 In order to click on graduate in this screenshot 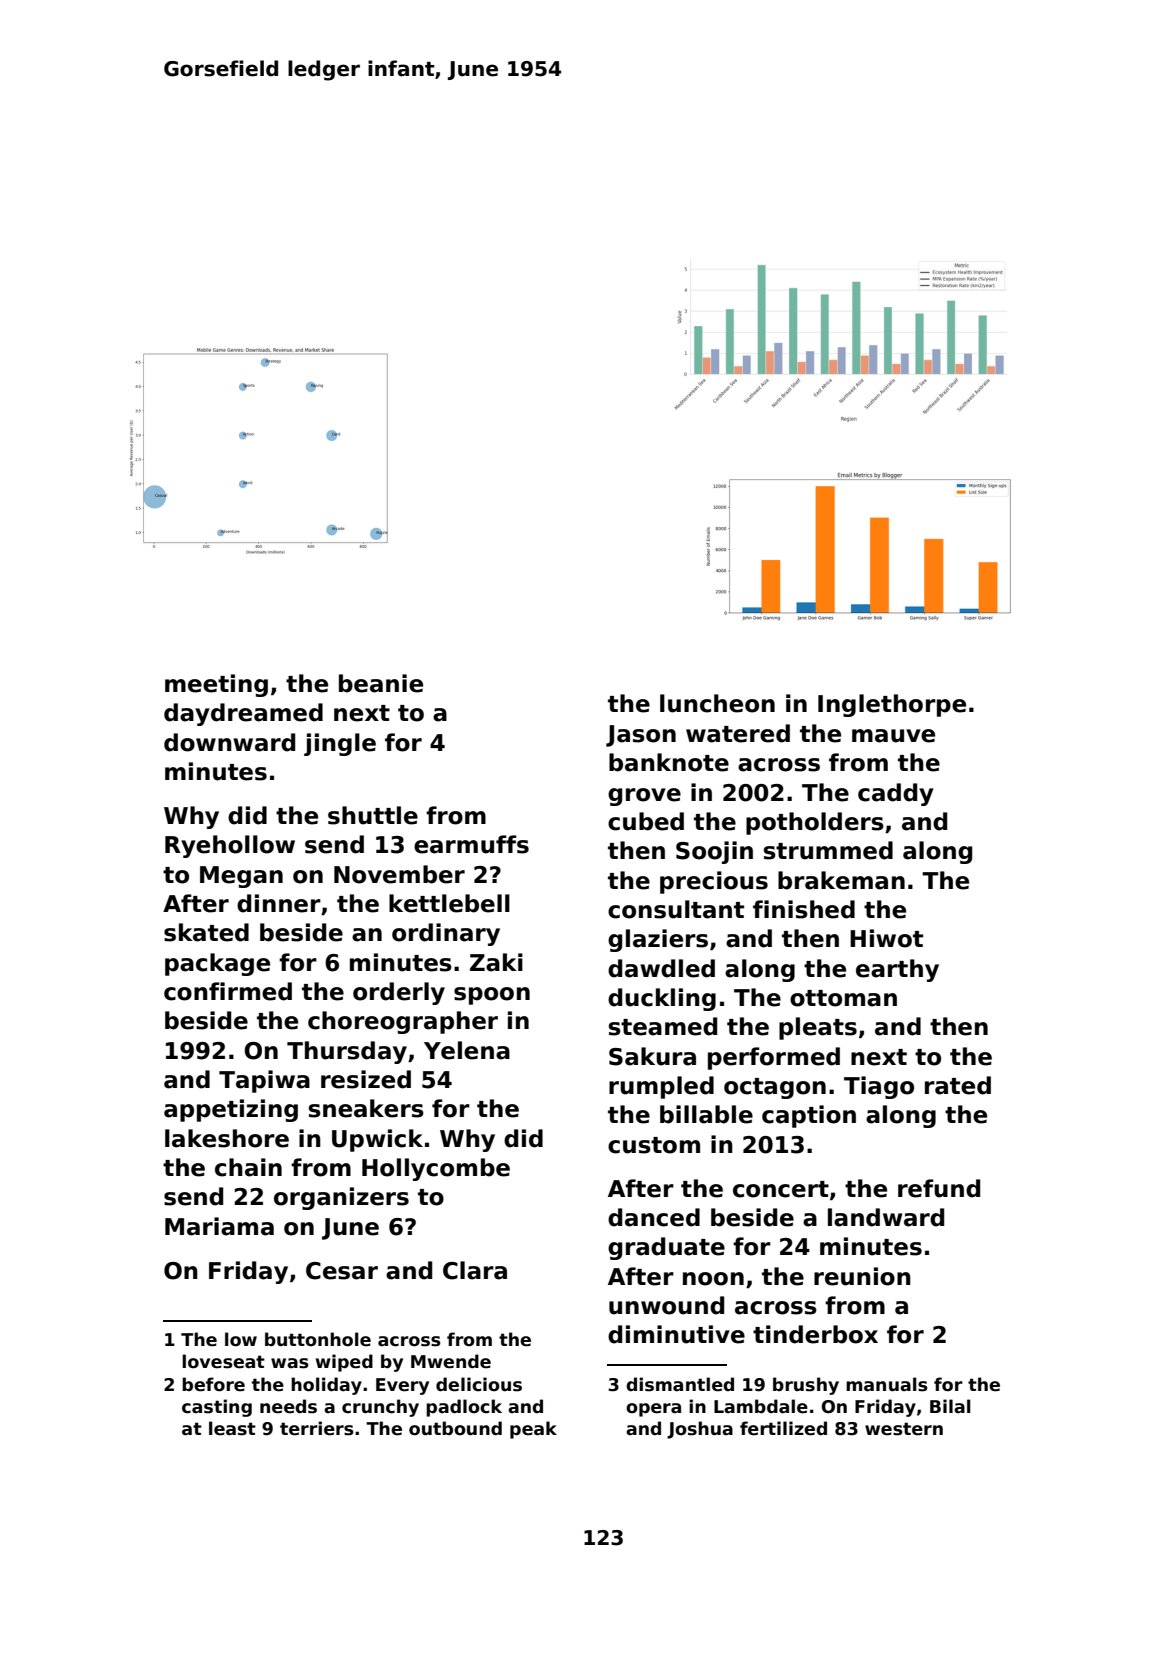, I will do `click(666, 1248)`.
